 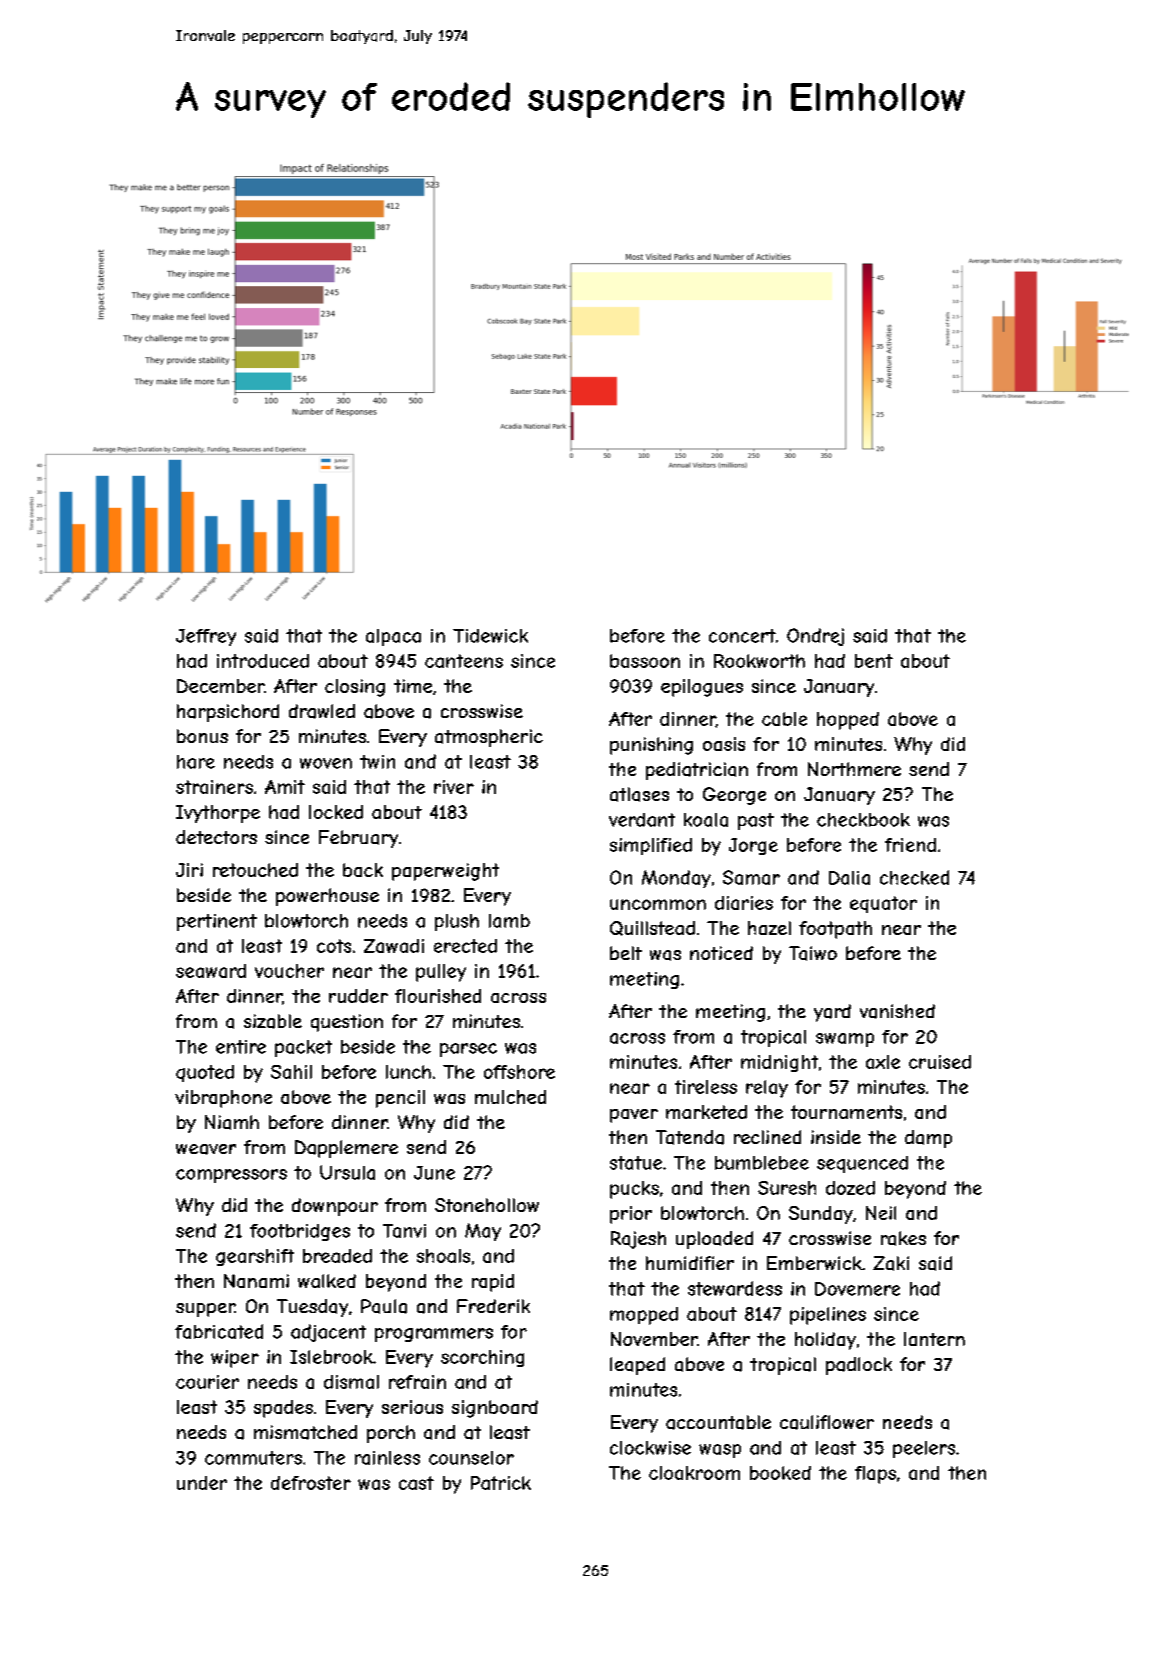 What do you see at coordinates (202, 1483) in the page?
I see `under` at bounding box center [202, 1483].
